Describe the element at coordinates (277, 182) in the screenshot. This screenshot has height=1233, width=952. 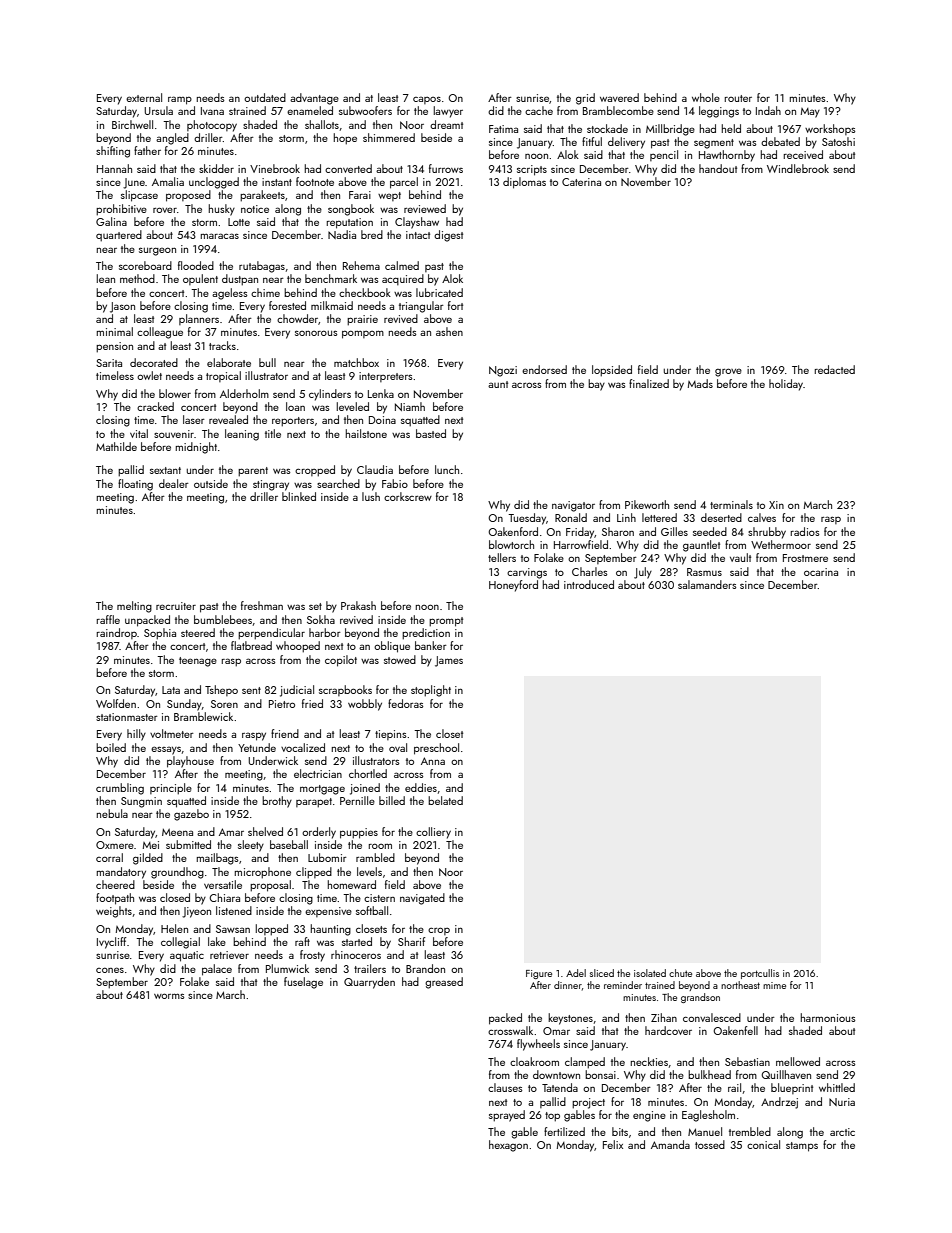
I see `instant` at that location.
